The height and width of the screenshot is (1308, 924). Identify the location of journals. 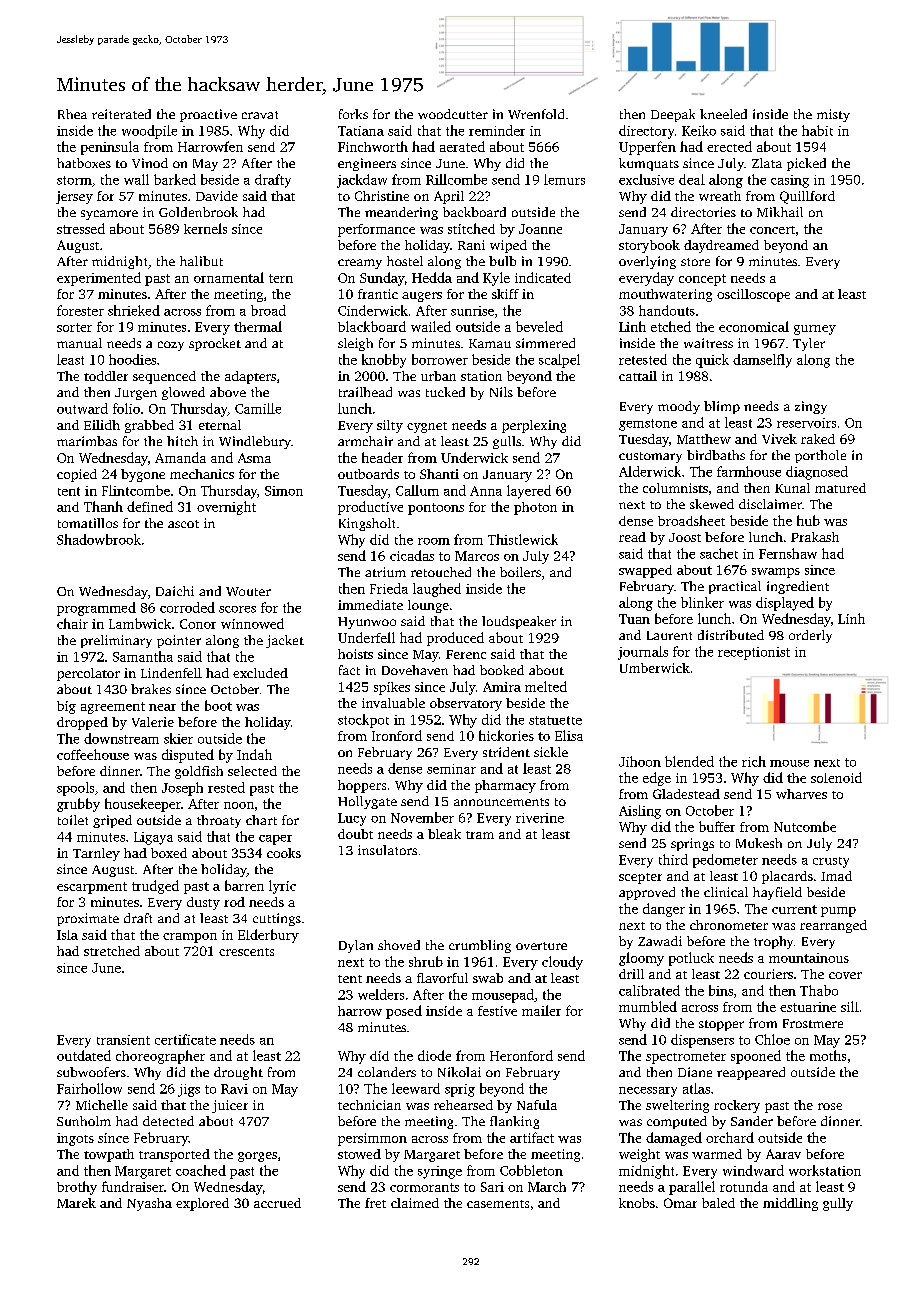
(643, 653).
